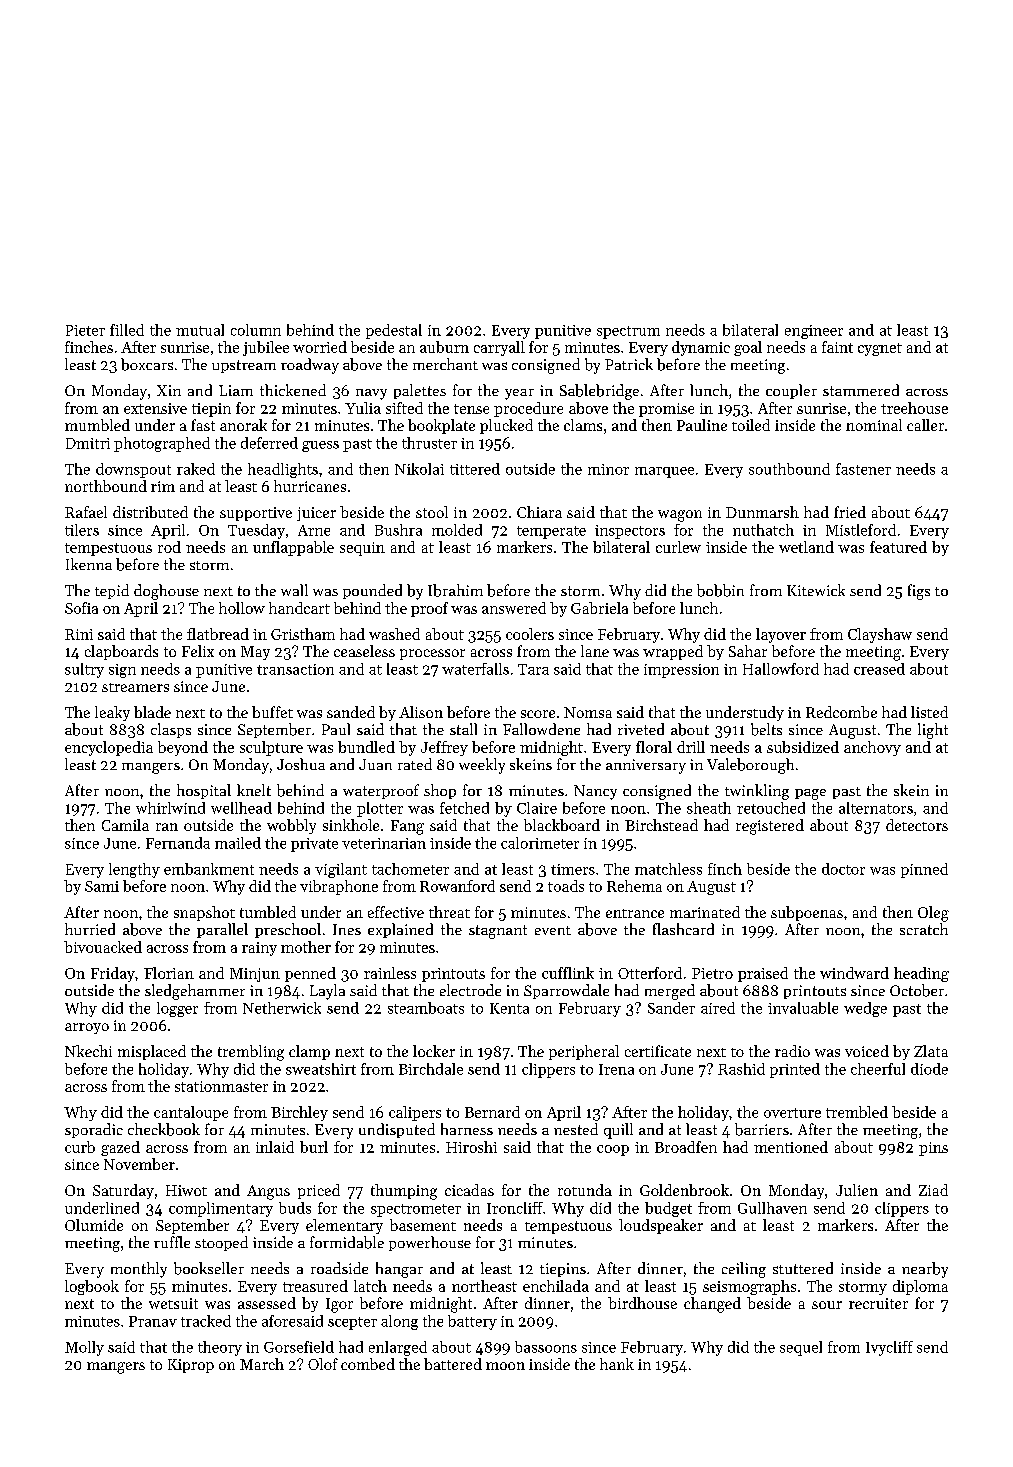  I want to click on inlaid, so click(275, 1147).
